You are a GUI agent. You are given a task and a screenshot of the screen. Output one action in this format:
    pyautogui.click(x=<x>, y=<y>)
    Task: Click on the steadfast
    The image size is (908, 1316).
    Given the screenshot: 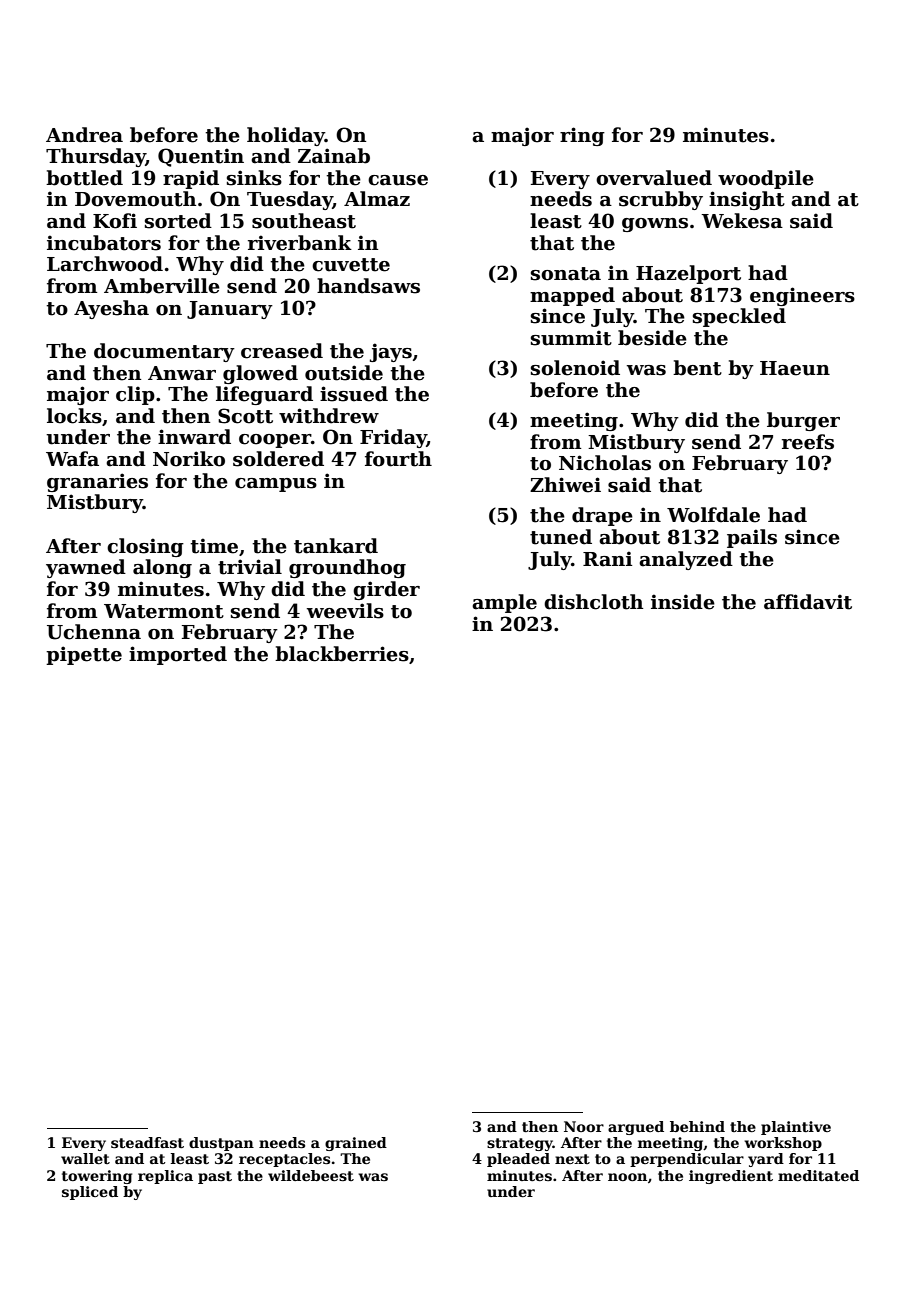 What is the action you would take?
    pyautogui.click(x=147, y=1142)
